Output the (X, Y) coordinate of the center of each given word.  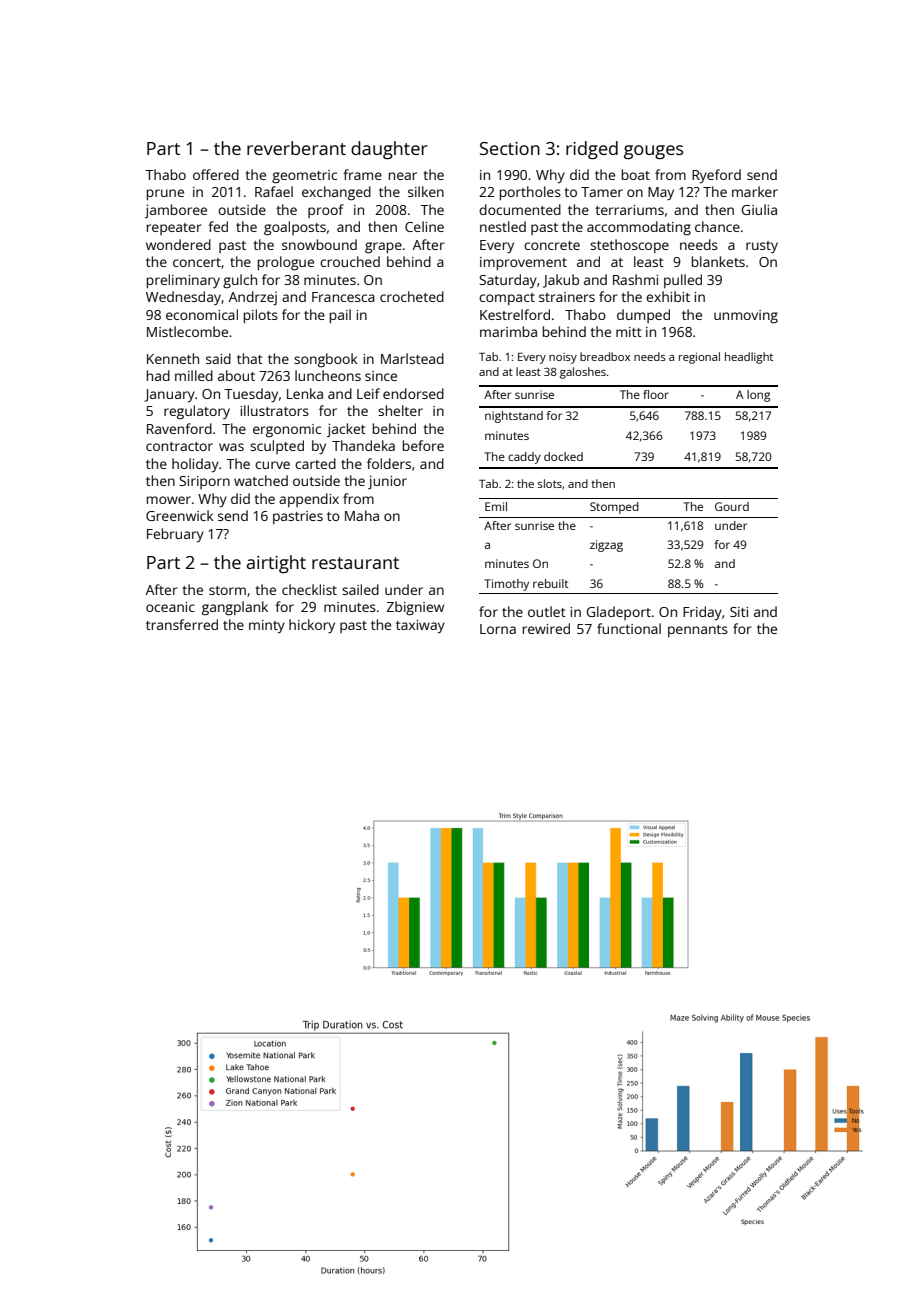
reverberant (296, 148)
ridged (592, 150)
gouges (653, 152)
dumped (643, 316)
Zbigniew (415, 608)
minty (267, 627)
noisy (563, 358)
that (250, 358)
